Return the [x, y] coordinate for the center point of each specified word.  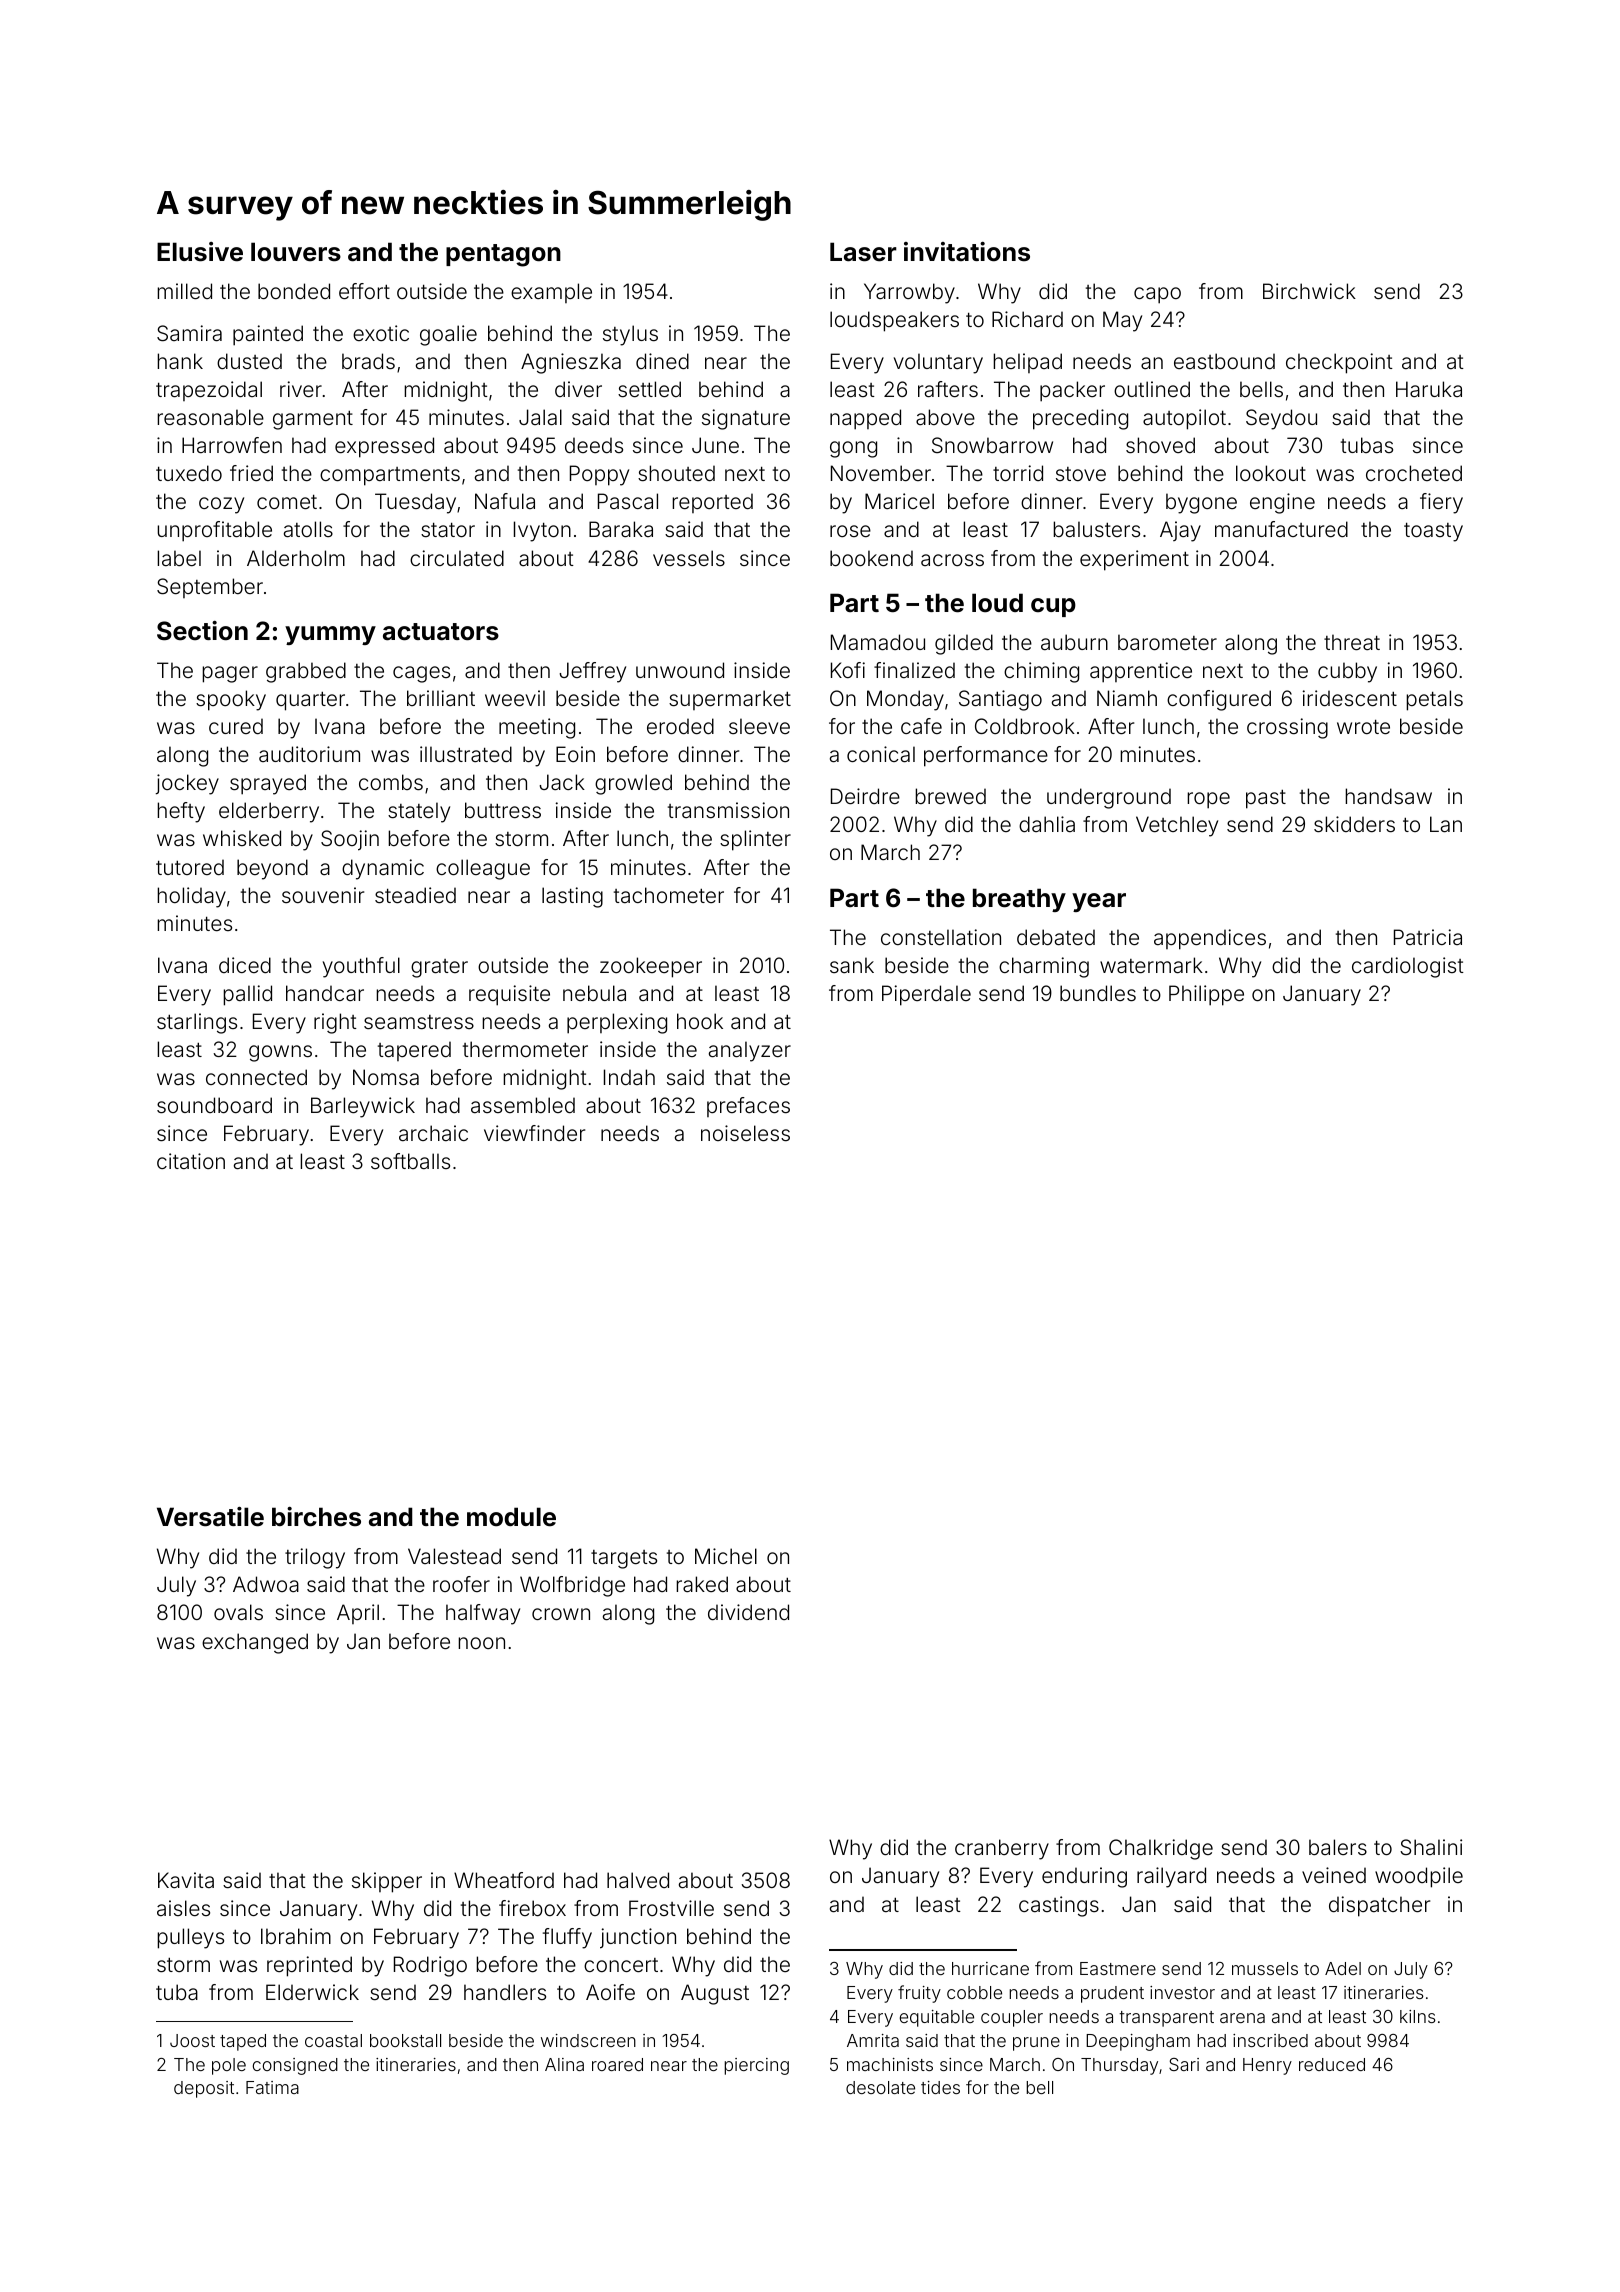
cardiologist [1408, 967]
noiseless [745, 1133]
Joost [192, 2040]
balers [1338, 1847]
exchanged [255, 1643]
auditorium [309, 754]
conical [881, 754]
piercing [756, 2066]
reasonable [210, 417]
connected [256, 1077]
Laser [863, 252]
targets [624, 1559]
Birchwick [1309, 291]
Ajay [1180, 531]
